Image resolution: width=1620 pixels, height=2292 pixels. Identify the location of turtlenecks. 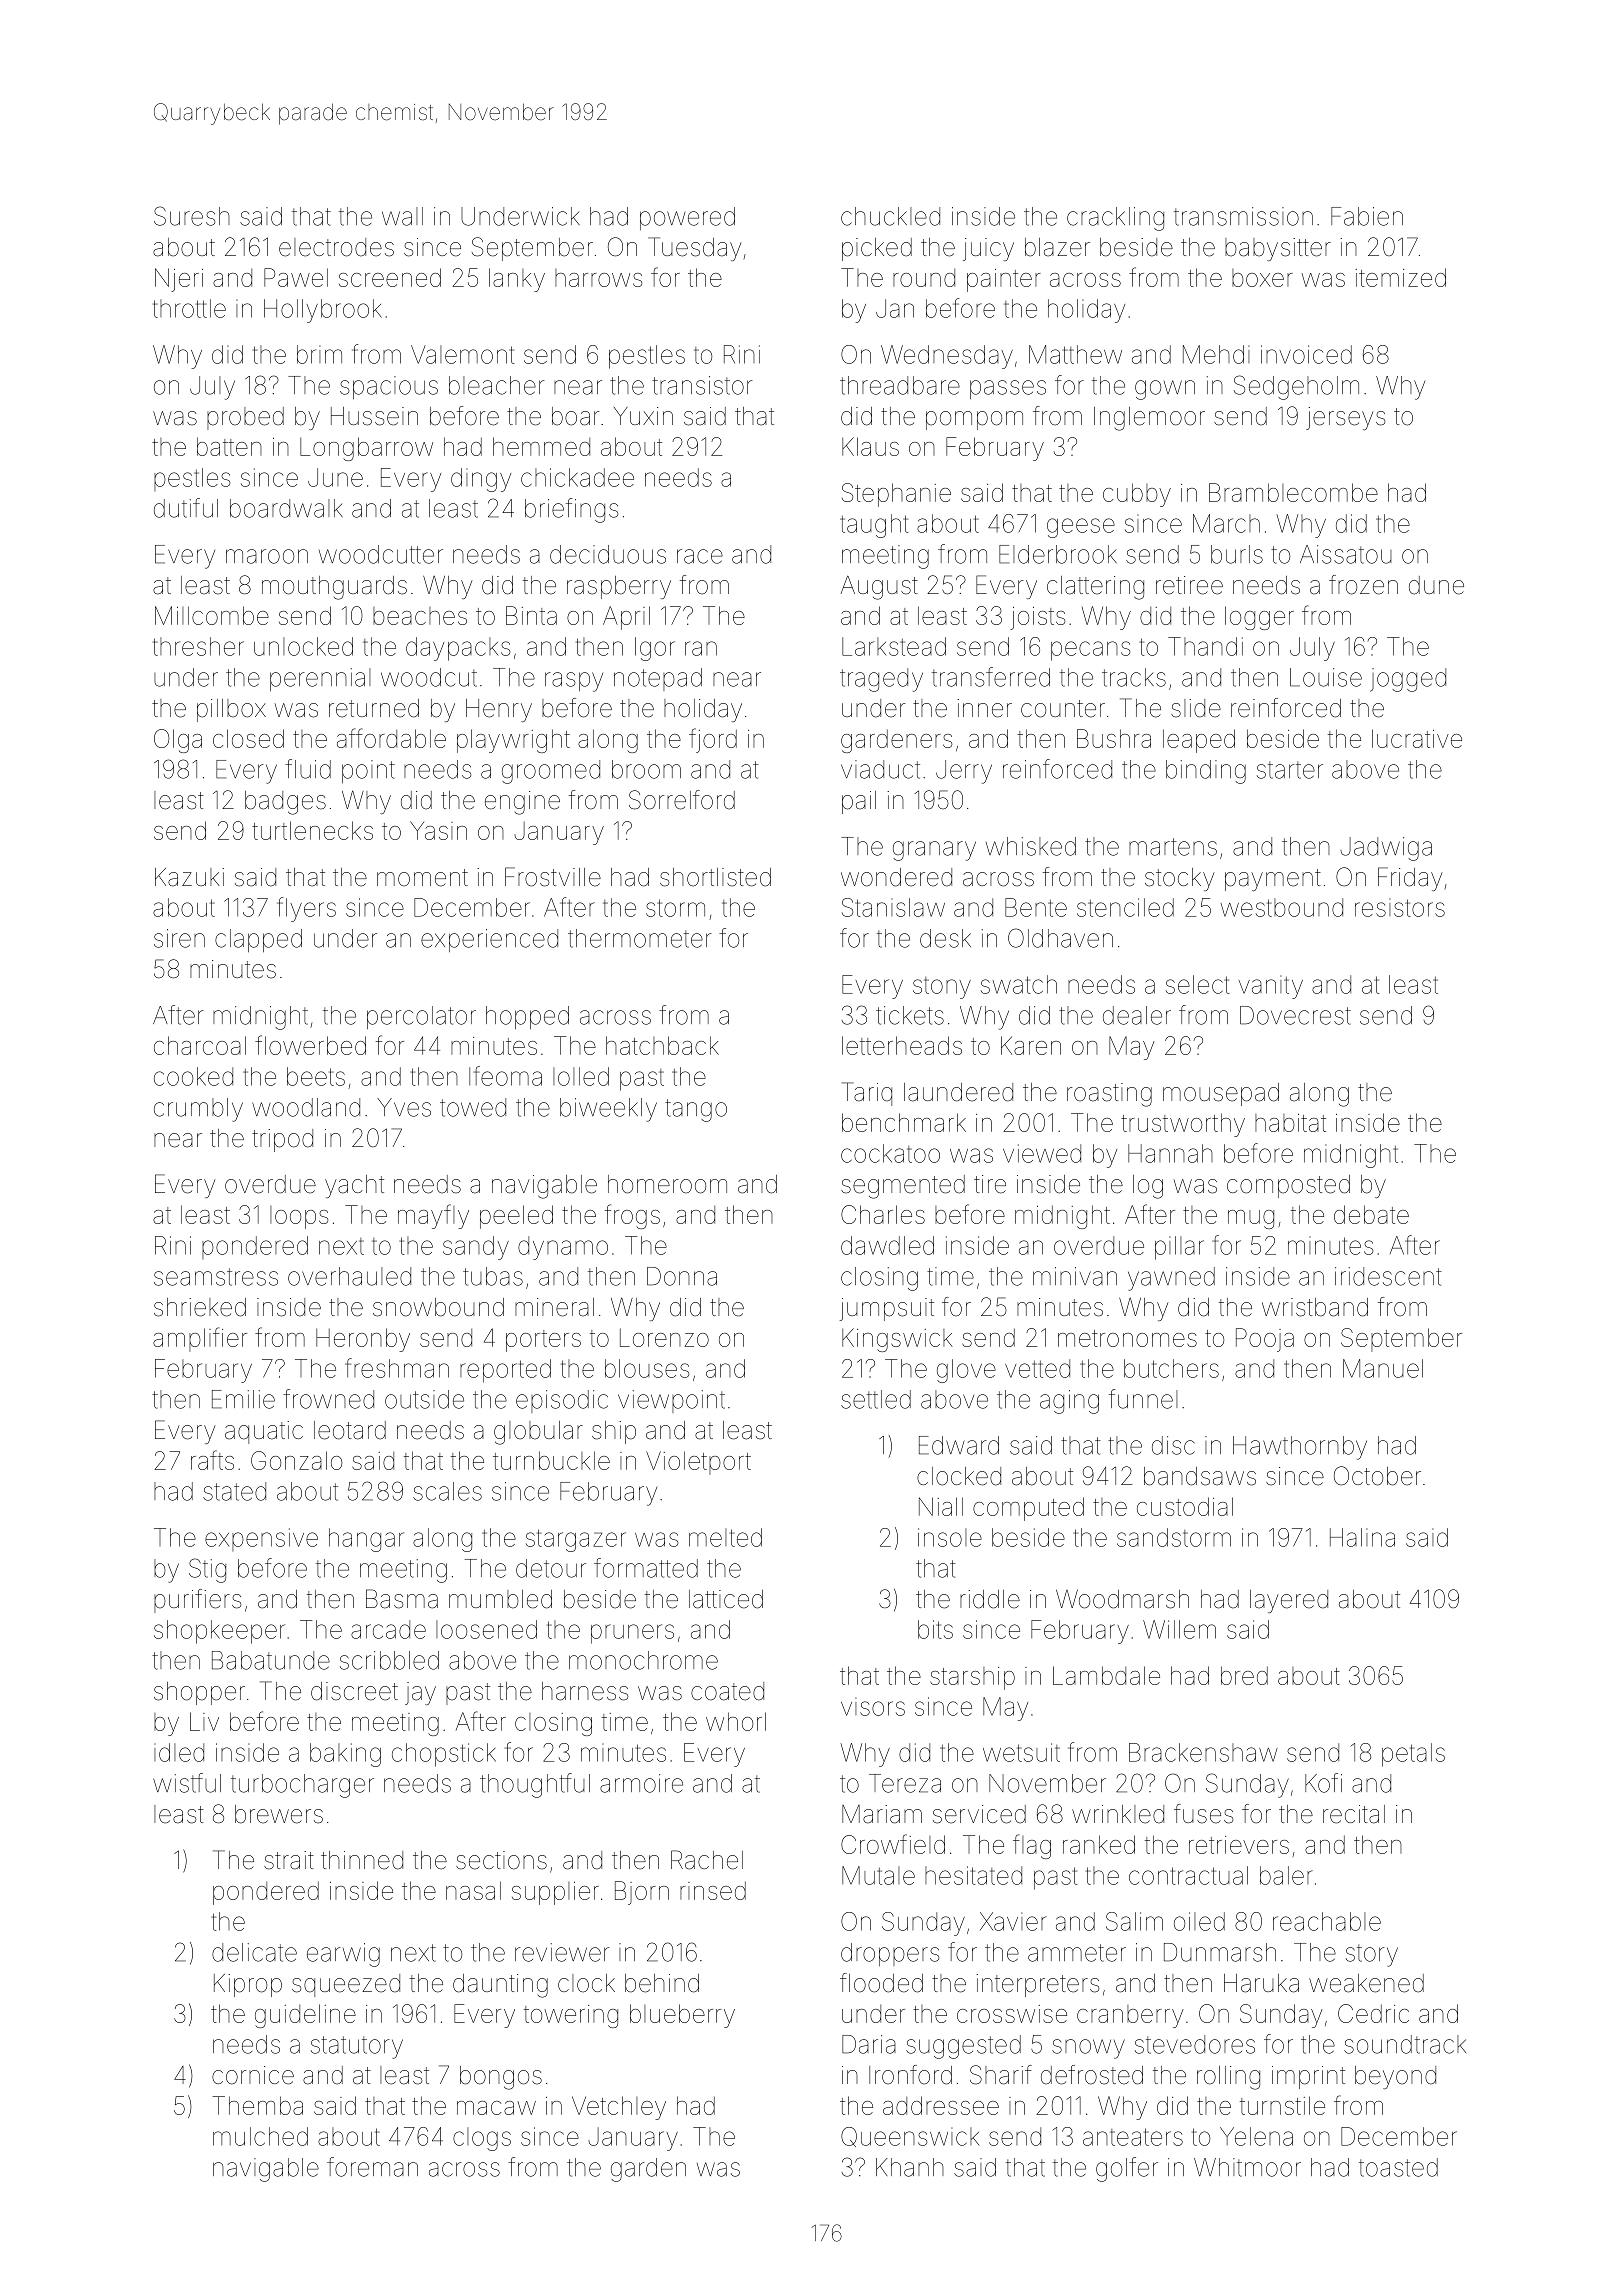
(312, 830).
